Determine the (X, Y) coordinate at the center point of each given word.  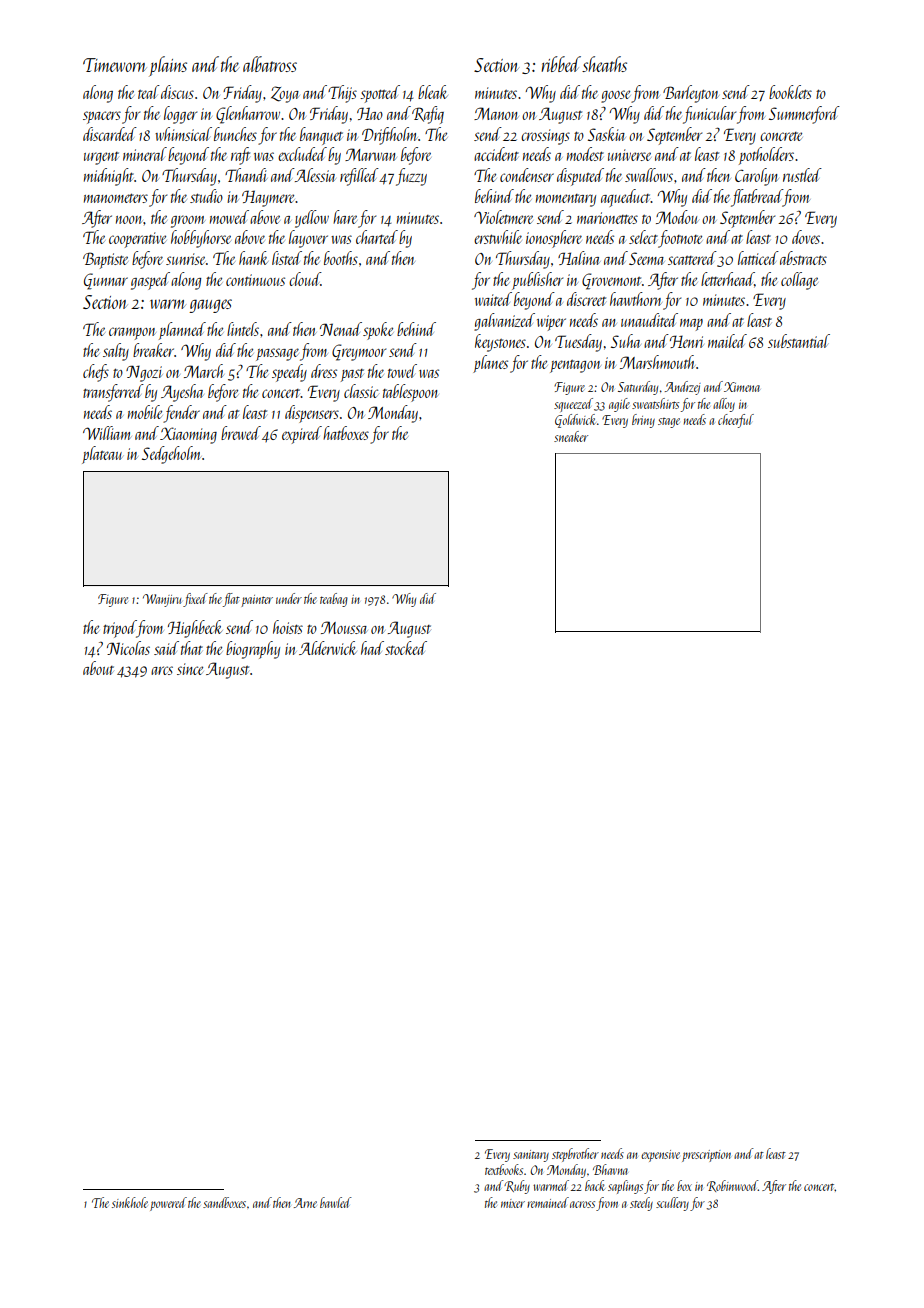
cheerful (736, 421)
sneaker (571, 436)
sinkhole (130, 1202)
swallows (649, 175)
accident (496, 154)
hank (253, 258)
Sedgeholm (171, 455)
